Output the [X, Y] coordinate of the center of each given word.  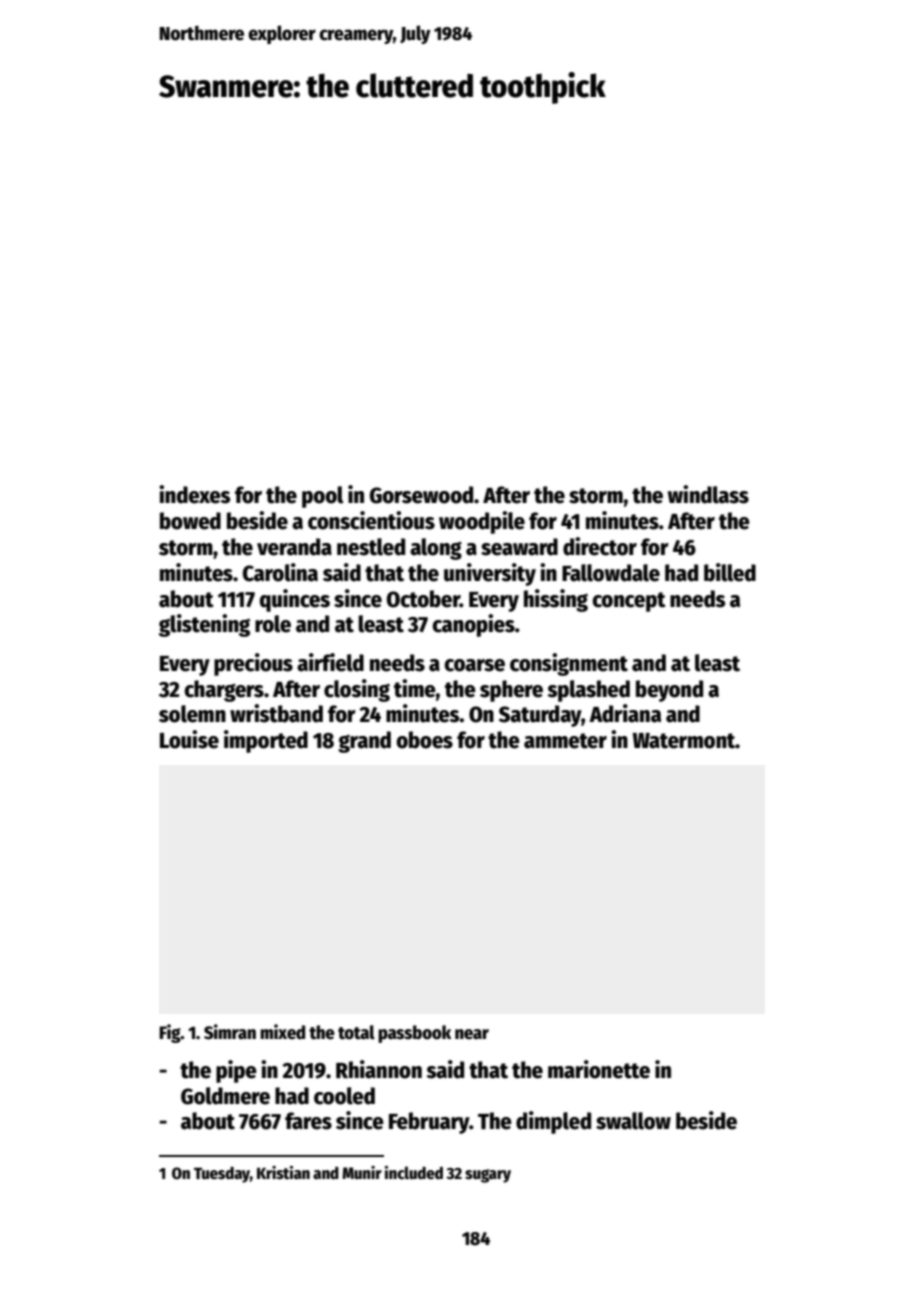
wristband [276, 713]
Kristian [283, 1172]
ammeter [565, 741]
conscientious [371, 520]
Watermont [684, 741]
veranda [294, 547]
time [415, 688]
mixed [282, 1032]
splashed [588, 691]
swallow [633, 1121]
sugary [488, 1176]
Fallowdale [611, 573]
